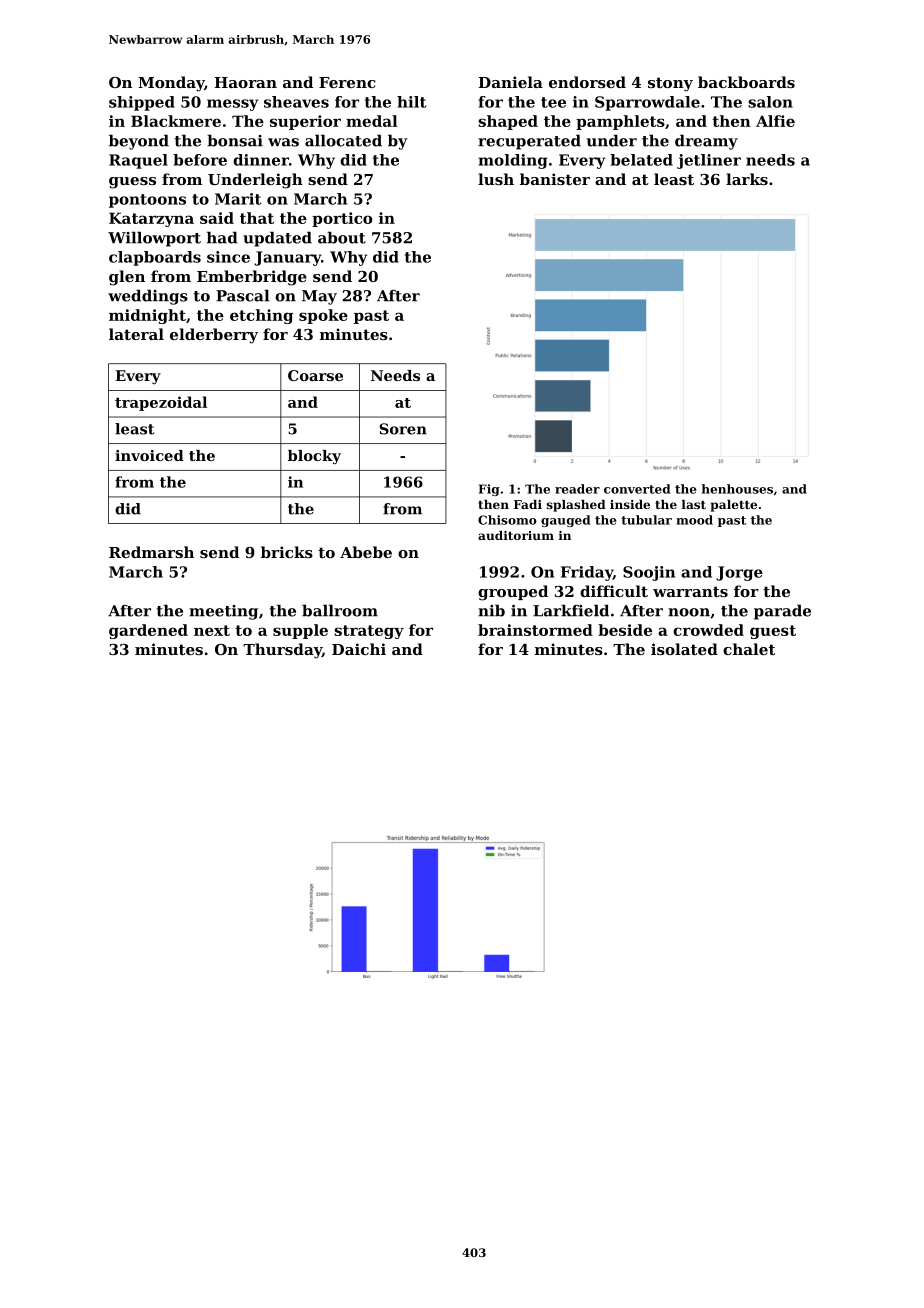  I want to click on last, so click(694, 504).
